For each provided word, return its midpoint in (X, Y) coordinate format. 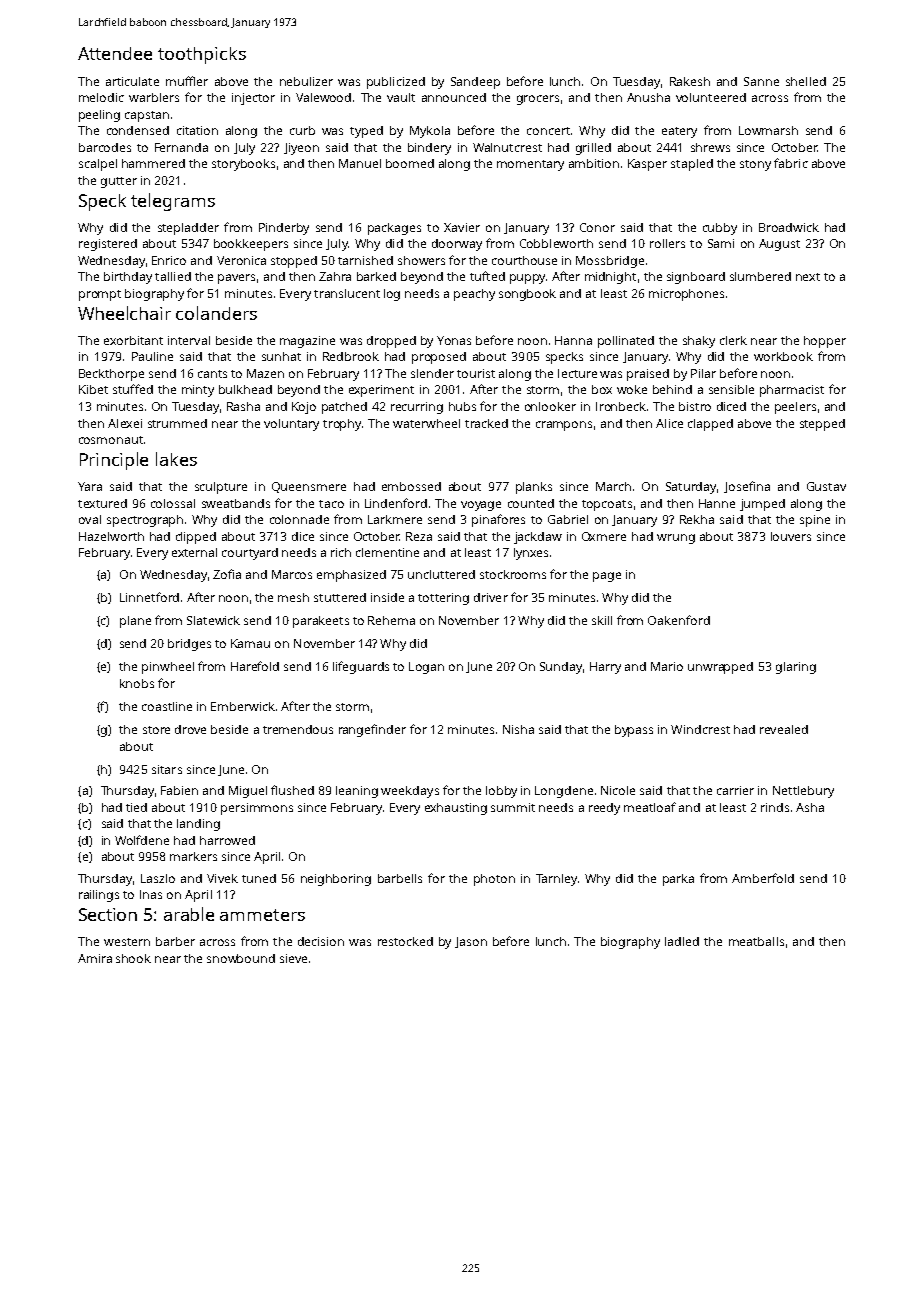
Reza (419, 536)
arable (189, 914)
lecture (577, 373)
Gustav (826, 486)
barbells (400, 878)
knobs (137, 683)
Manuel (360, 163)
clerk (733, 340)
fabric (791, 163)
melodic (101, 97)
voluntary (291, 425)
